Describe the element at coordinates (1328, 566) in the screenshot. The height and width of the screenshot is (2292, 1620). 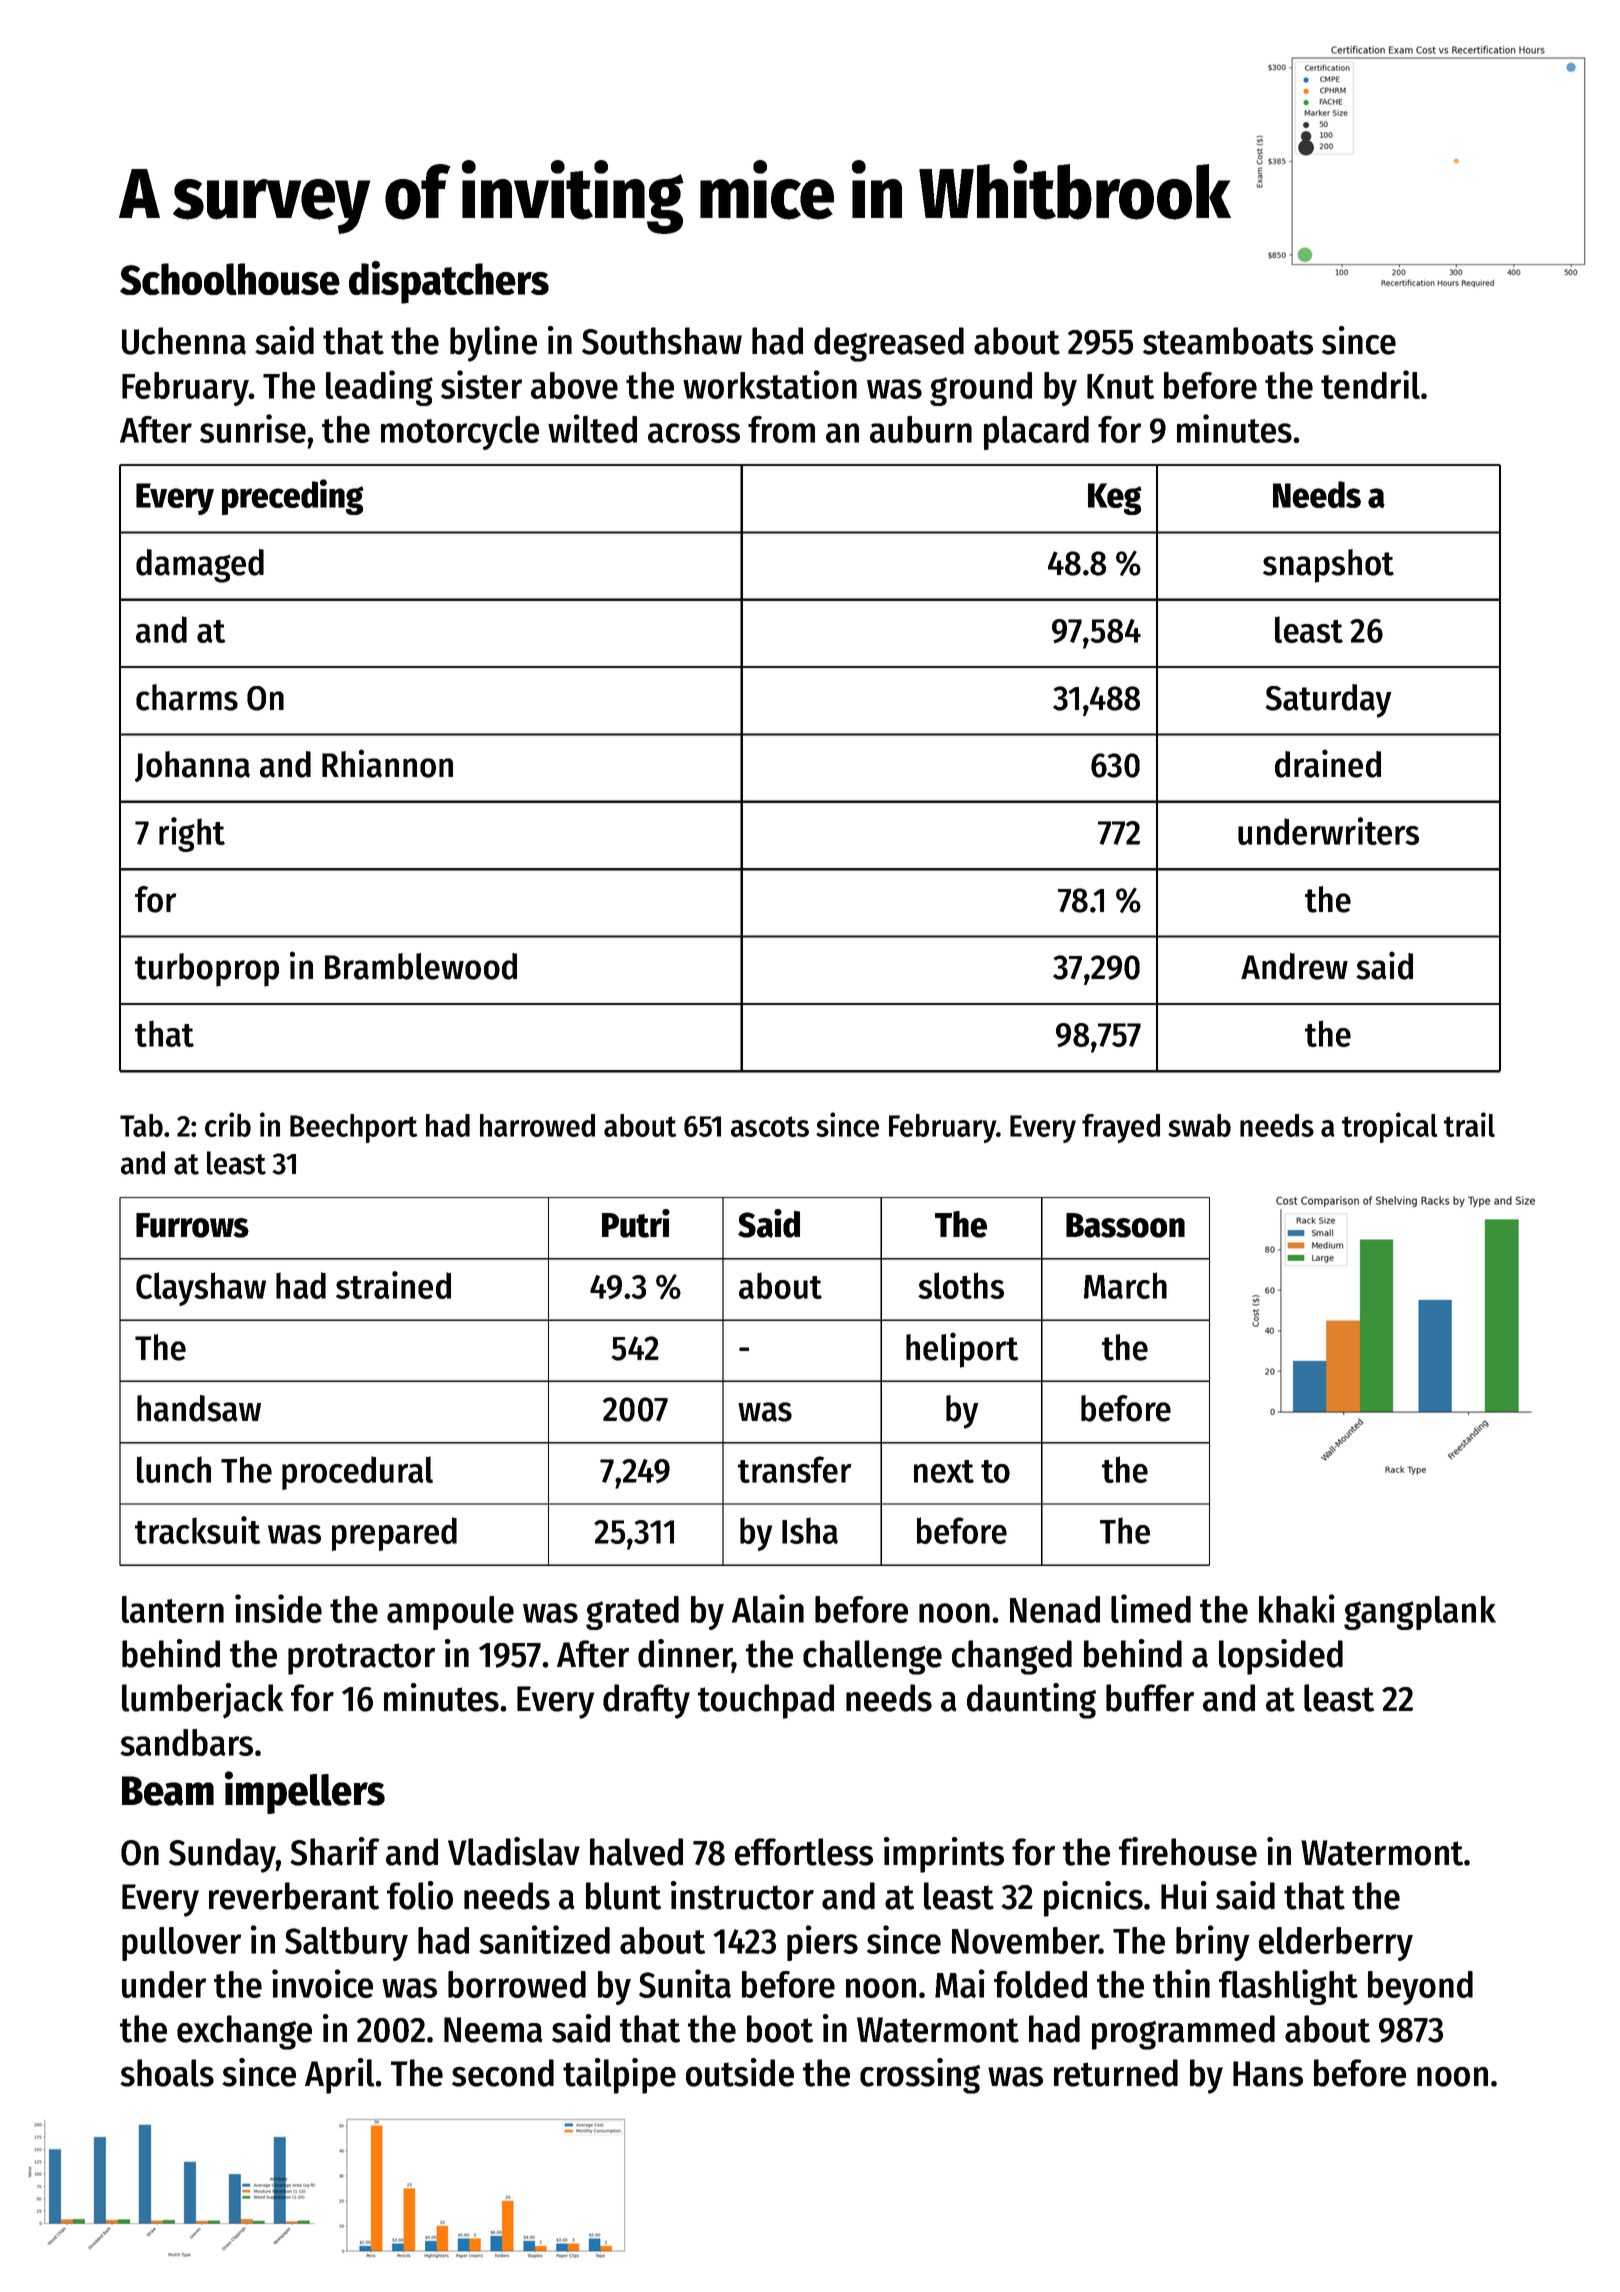
I see `snapshot` at that location.
